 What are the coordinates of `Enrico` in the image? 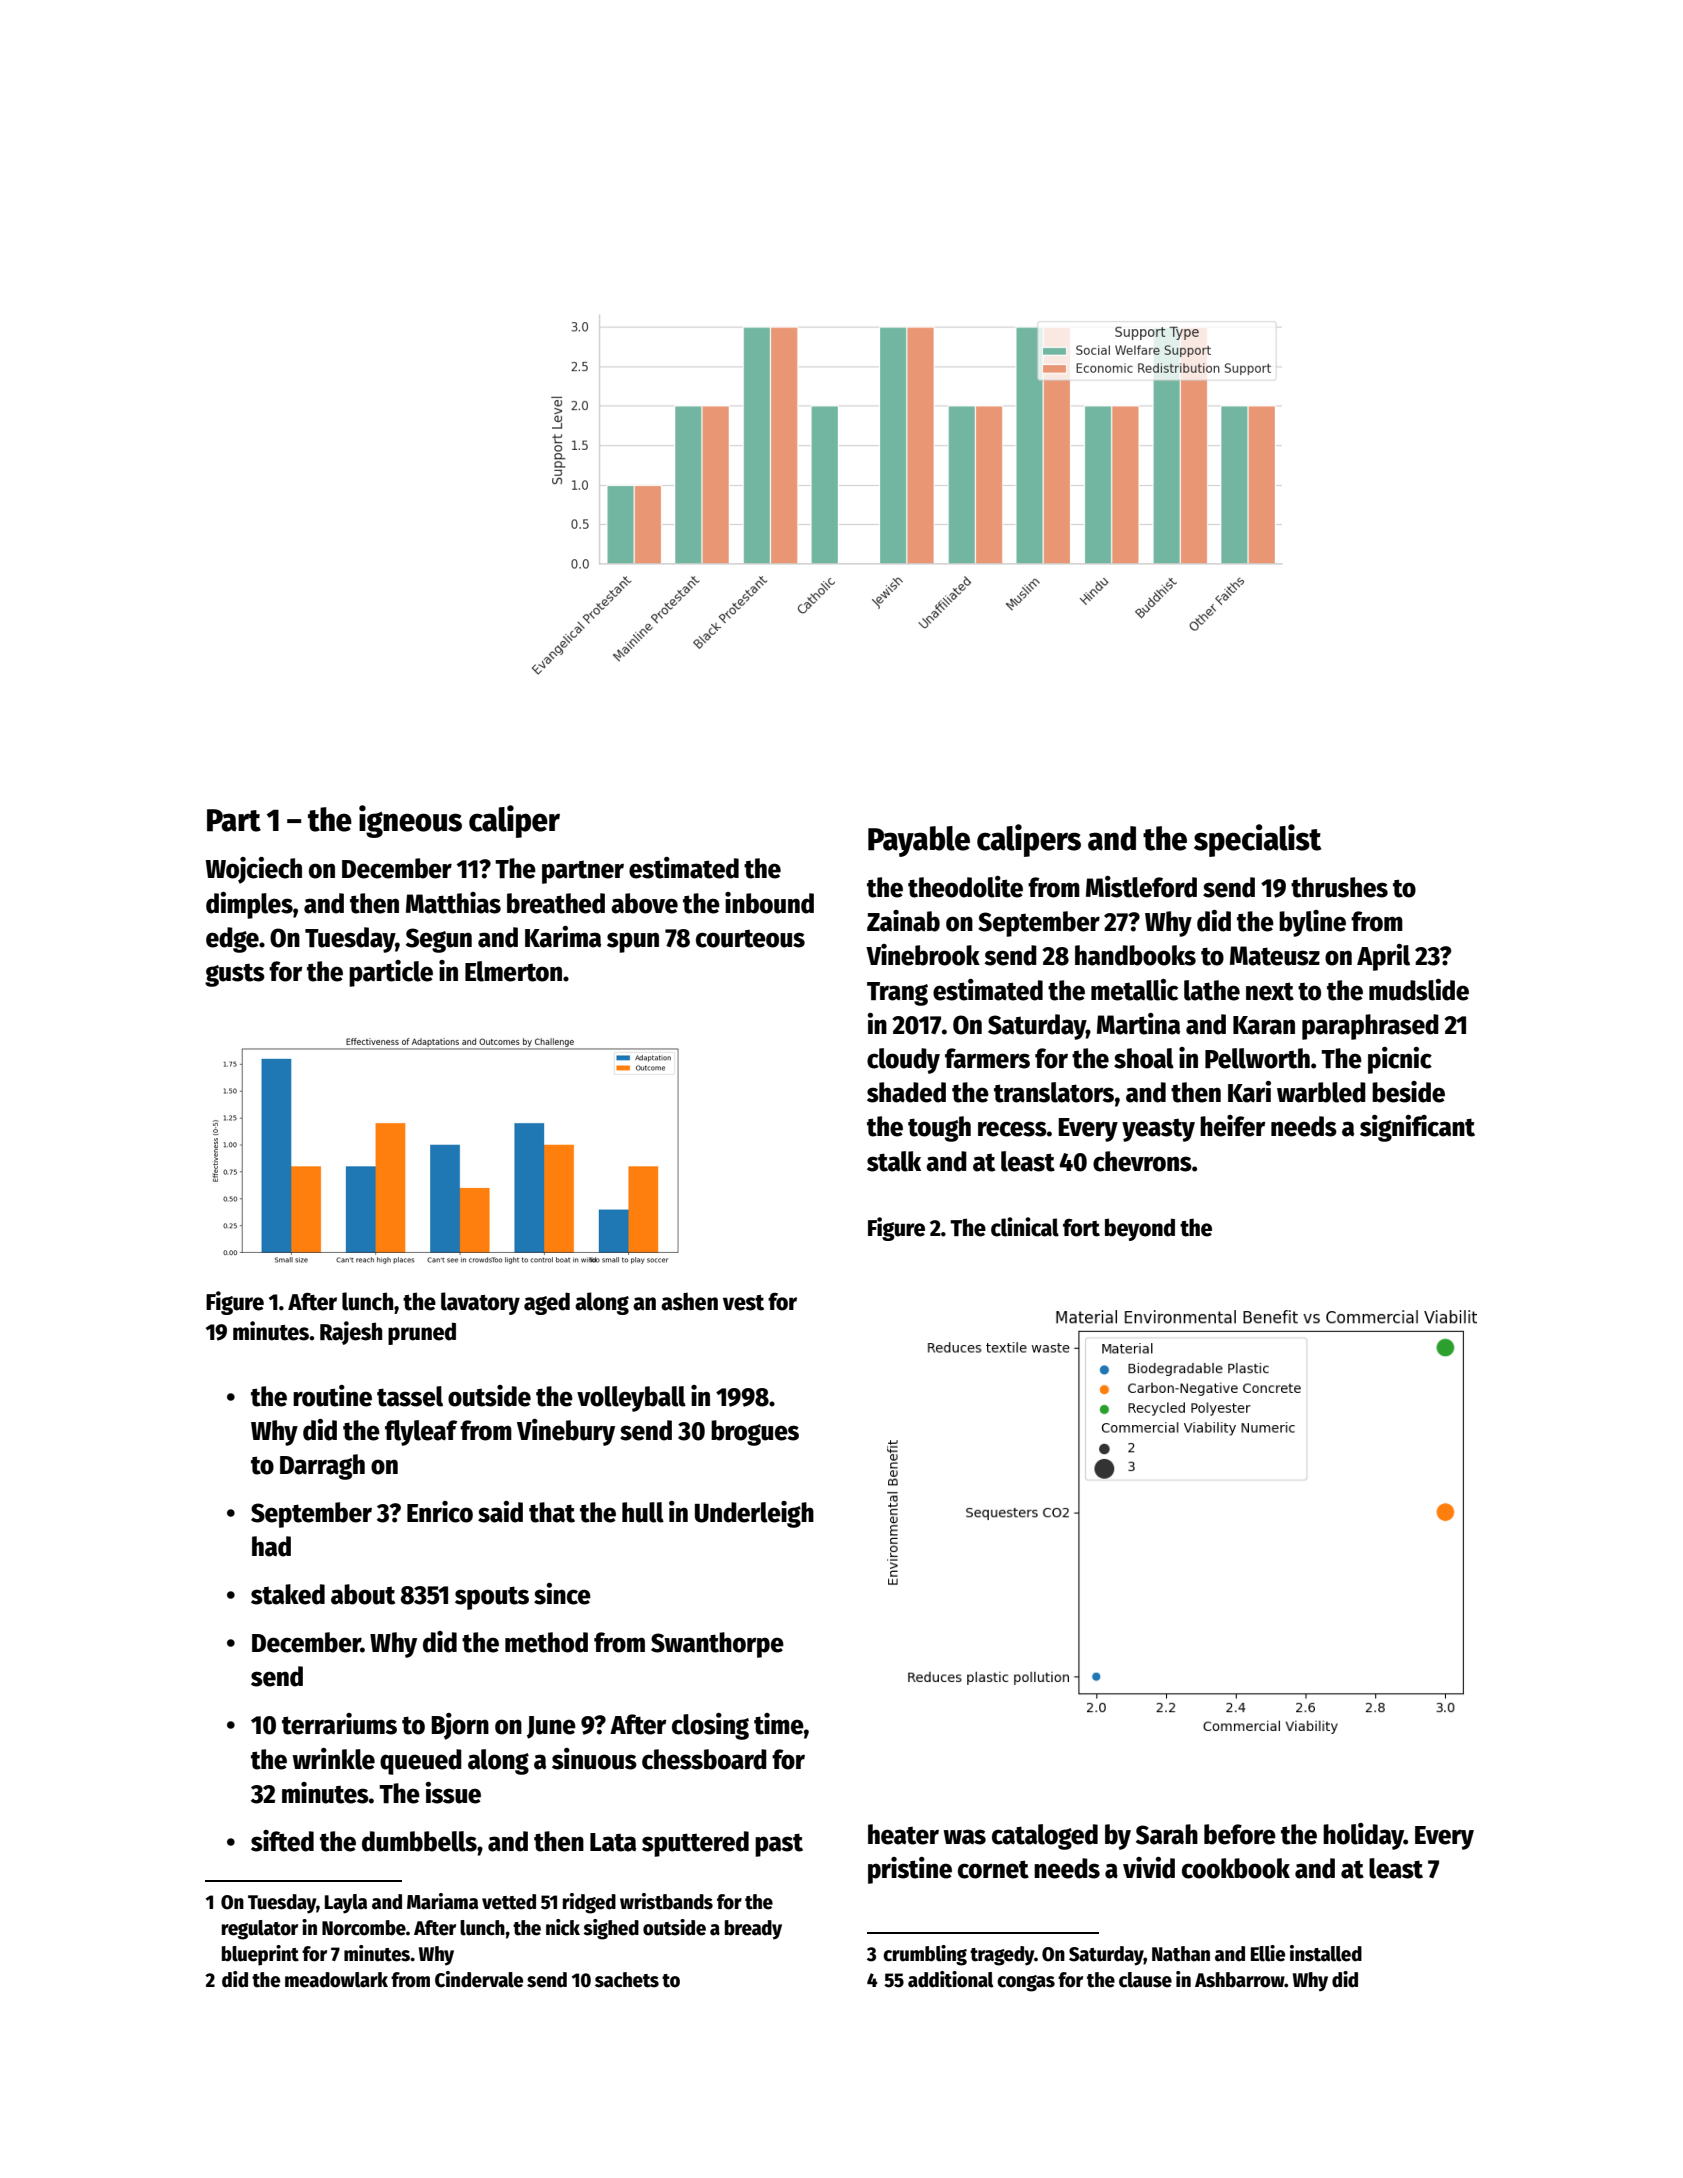 It's located at (440, 1512).
